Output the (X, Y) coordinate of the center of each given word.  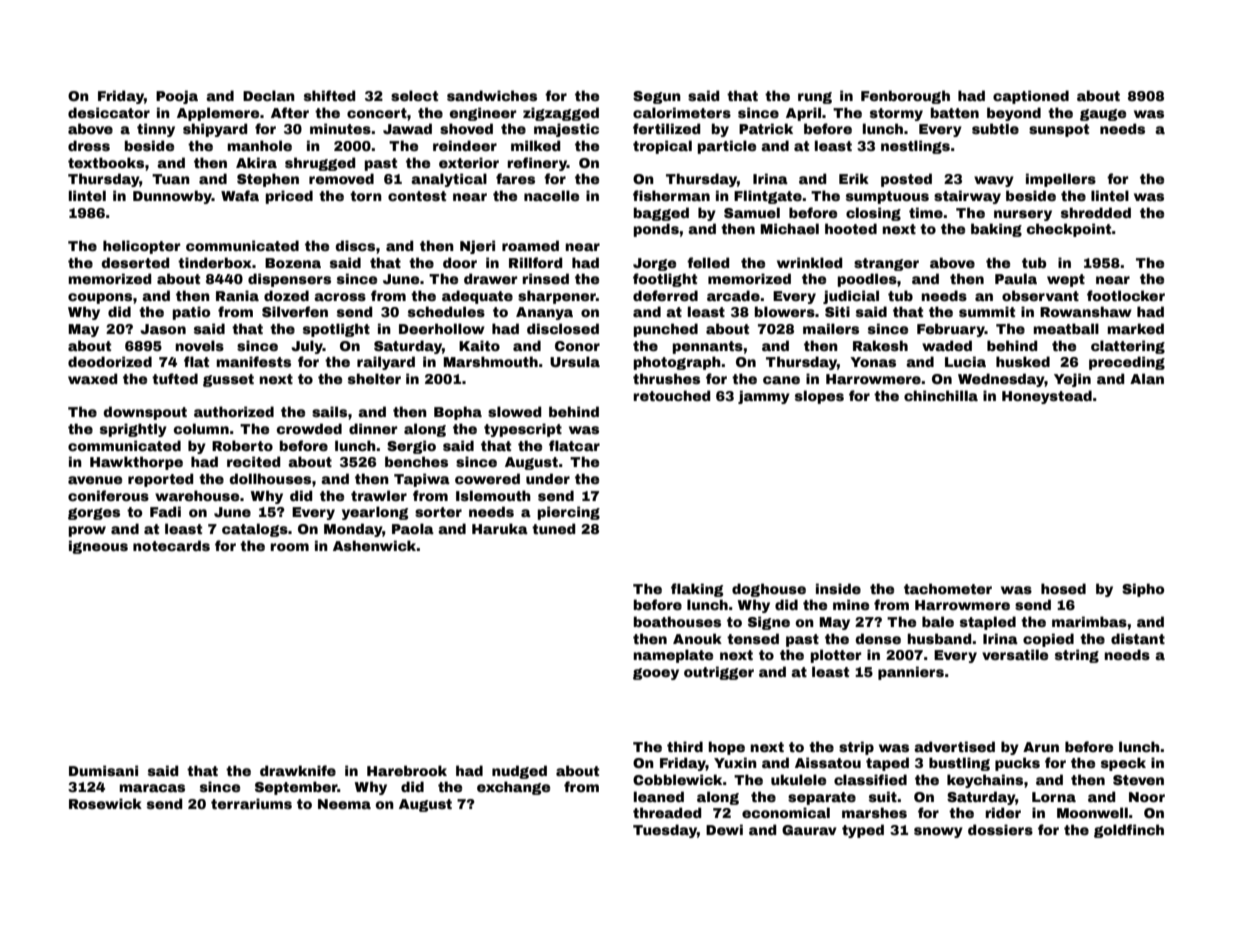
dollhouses (270, 478)
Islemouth (493, 495)
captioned (1031, 97)
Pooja (177, 97)
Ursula (575, 361)
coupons (100, 298)
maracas (152, 788)
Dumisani (103, 770)
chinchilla (941, 395)
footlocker (1126, 295)
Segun (657, 97)
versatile (1015, 654)
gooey (656, 674)
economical (786, 812)
